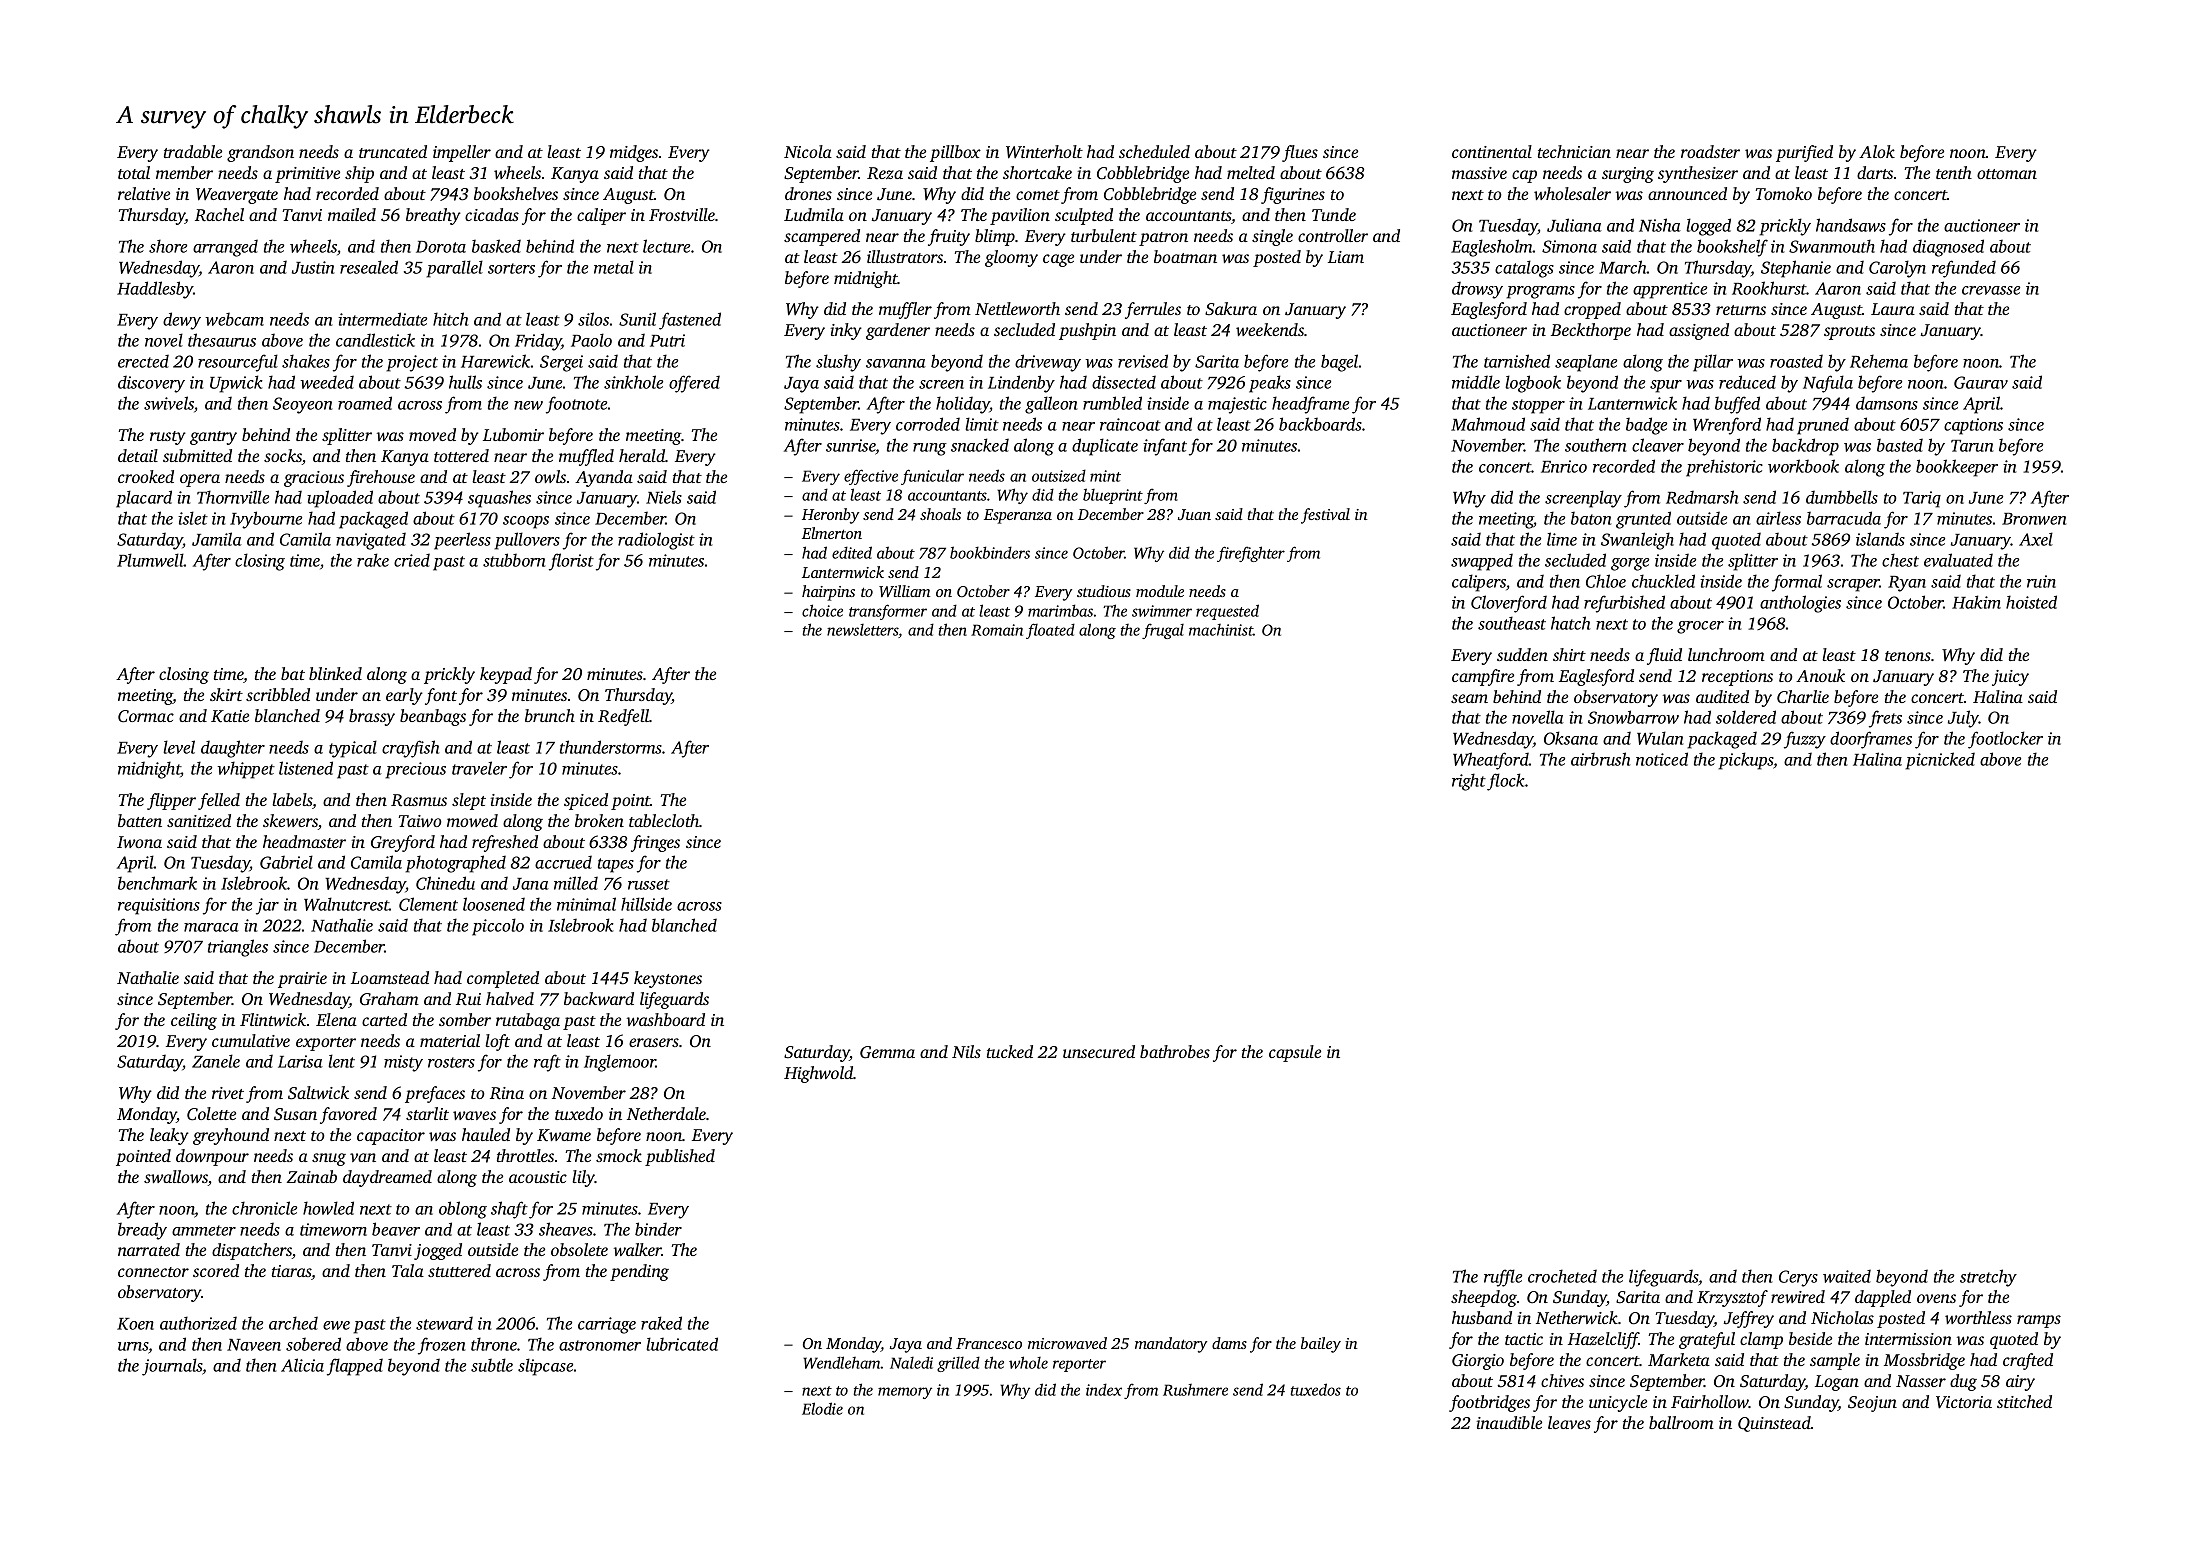 The image size is (2187, 1547). I want to click on Rasmus, so click(419, 800).
